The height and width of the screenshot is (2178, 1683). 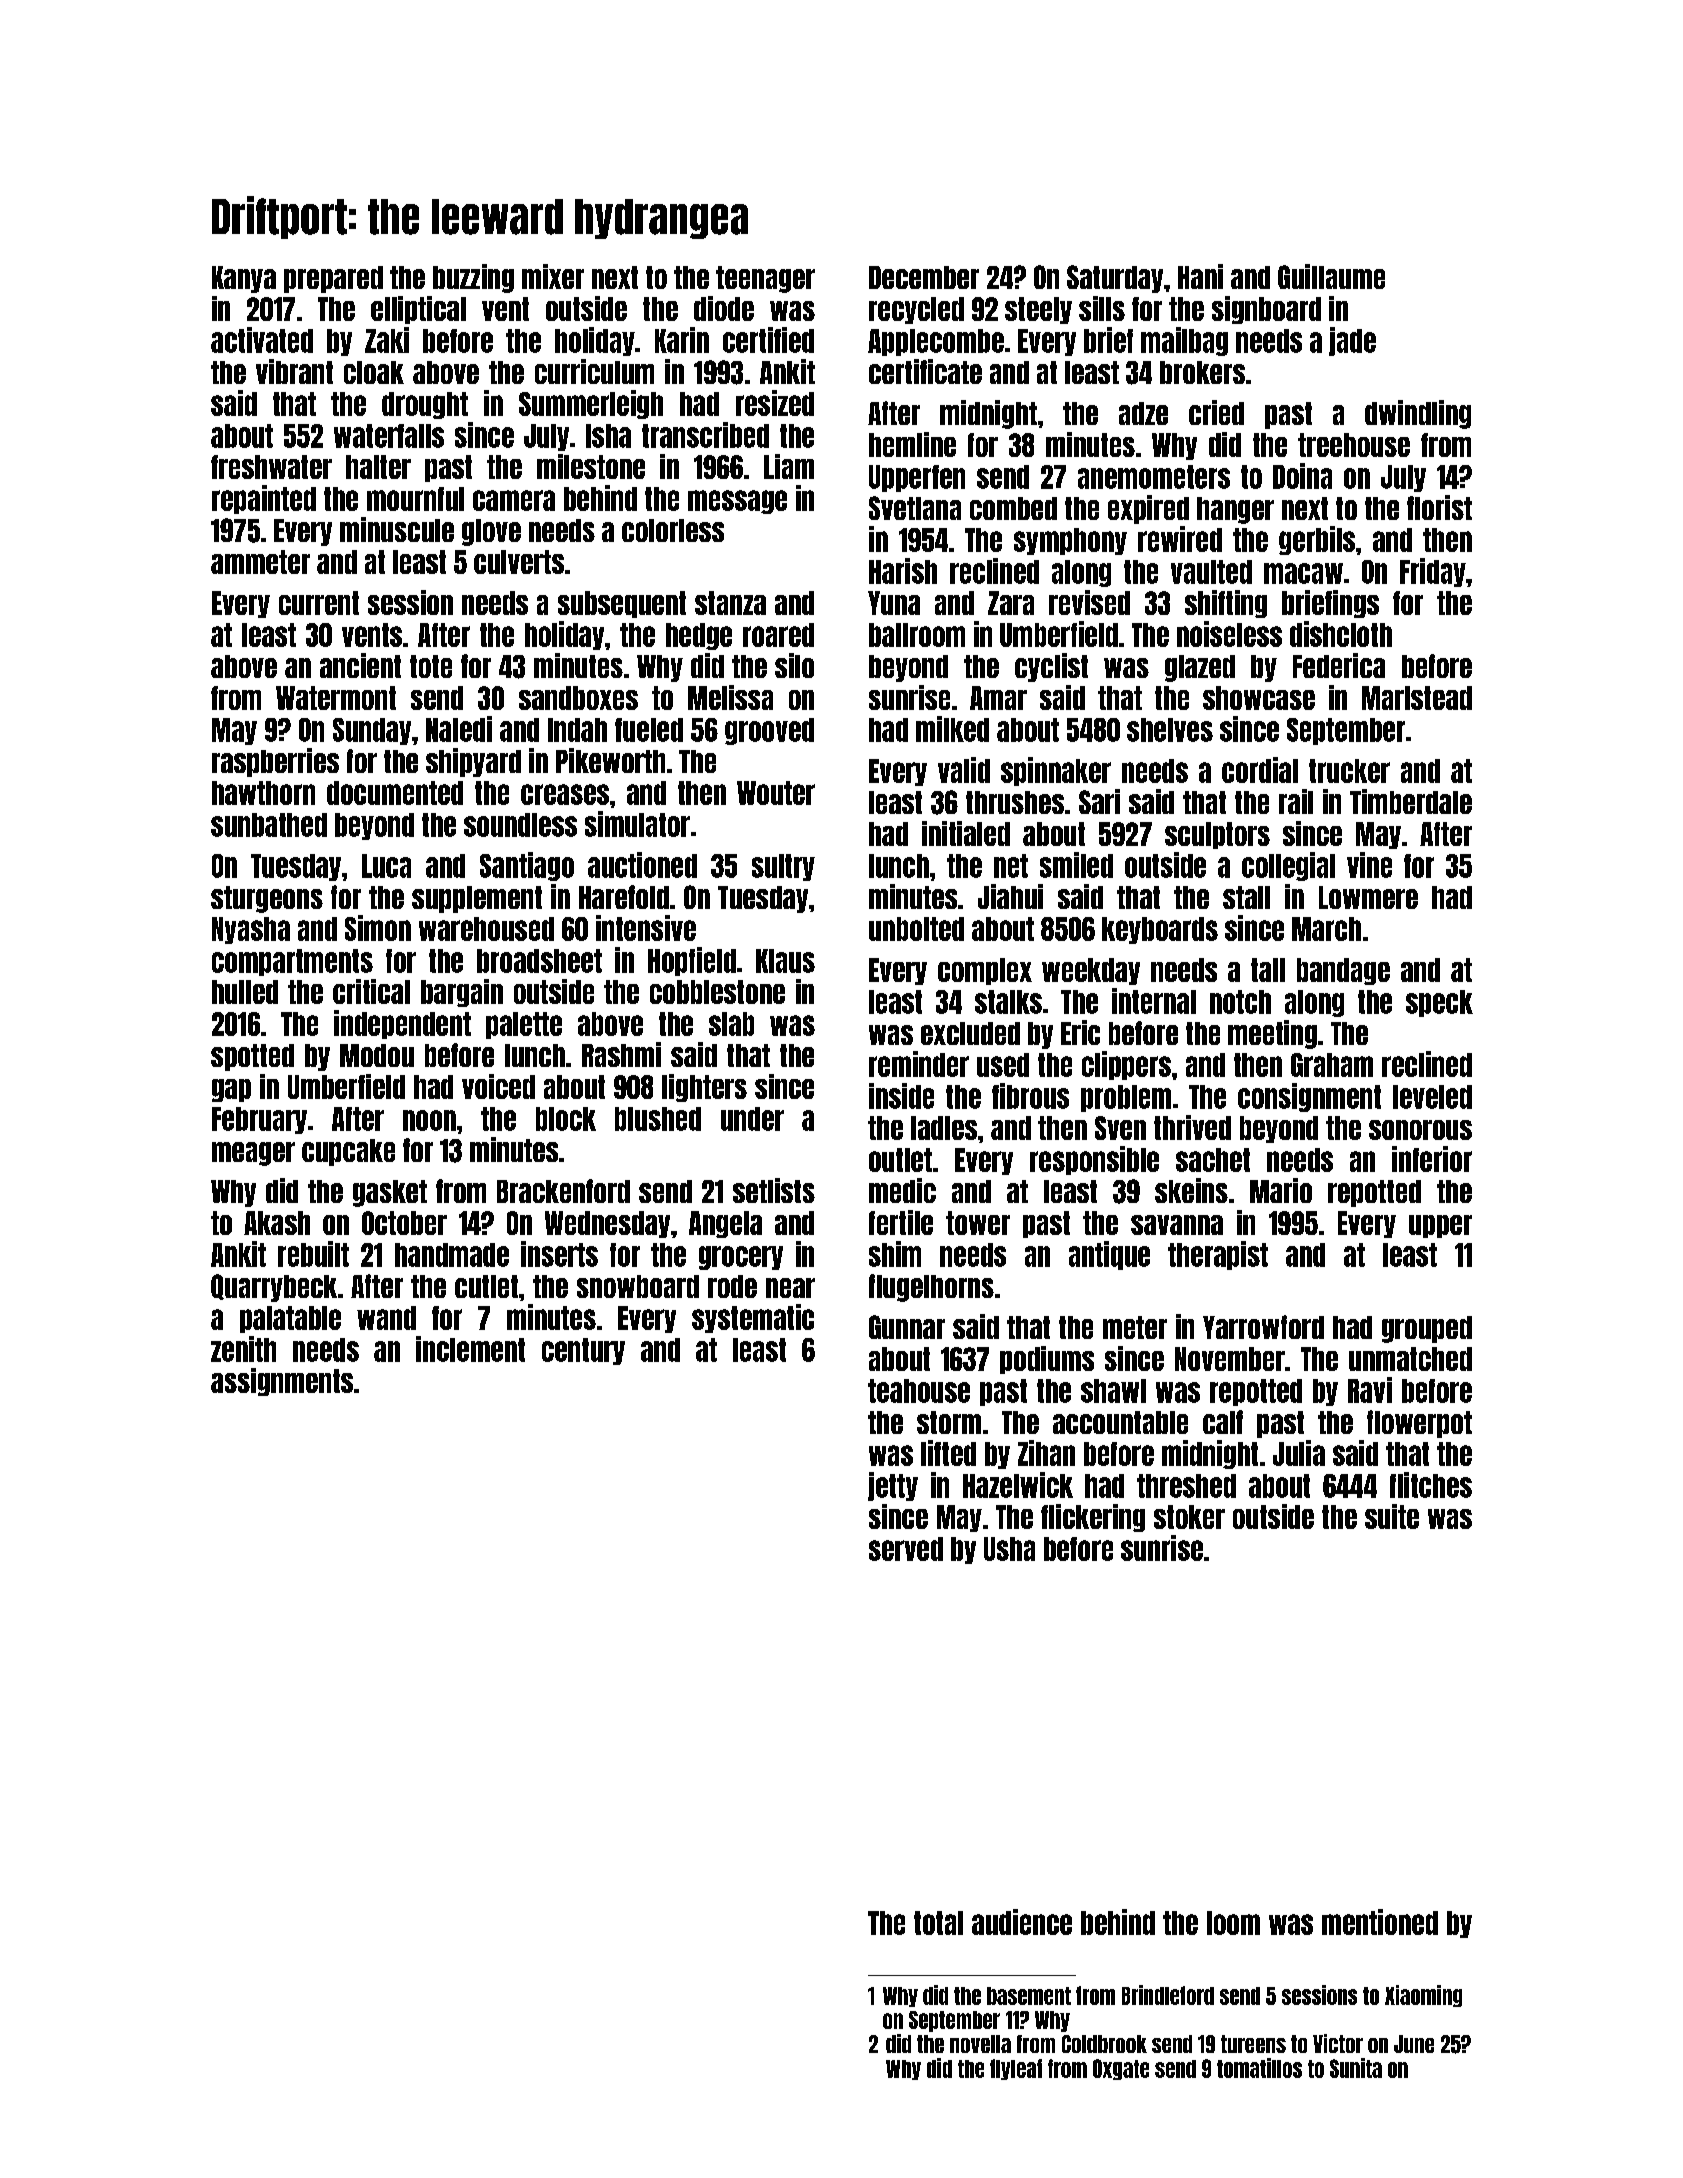 I want to click on leveled, so click(x=1432, y=1097).
